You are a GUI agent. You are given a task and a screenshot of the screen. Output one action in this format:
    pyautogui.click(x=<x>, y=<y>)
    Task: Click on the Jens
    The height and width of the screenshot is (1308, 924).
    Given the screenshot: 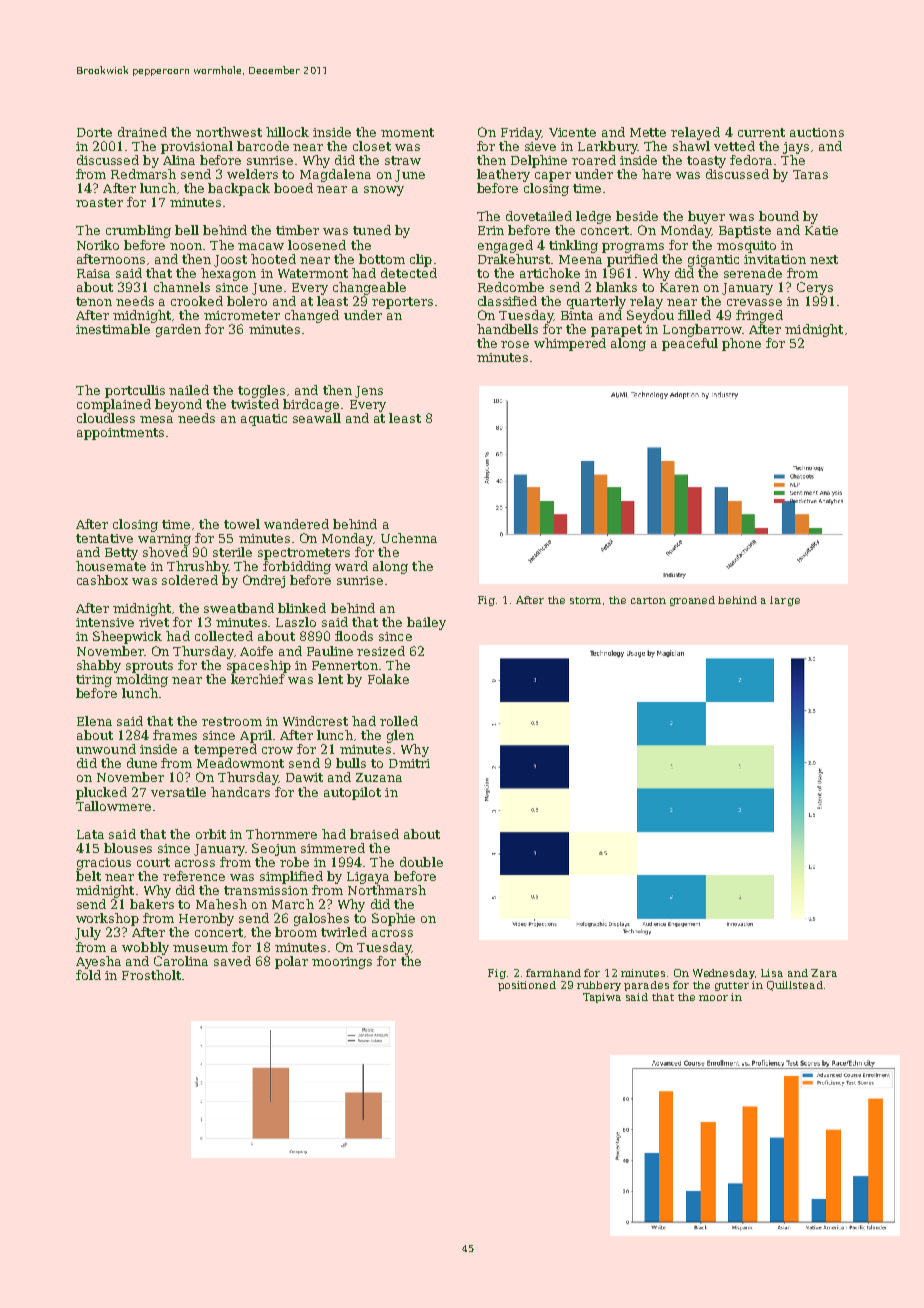 What is the action you would take?
    pyautogui.click(x=369, y=392)
